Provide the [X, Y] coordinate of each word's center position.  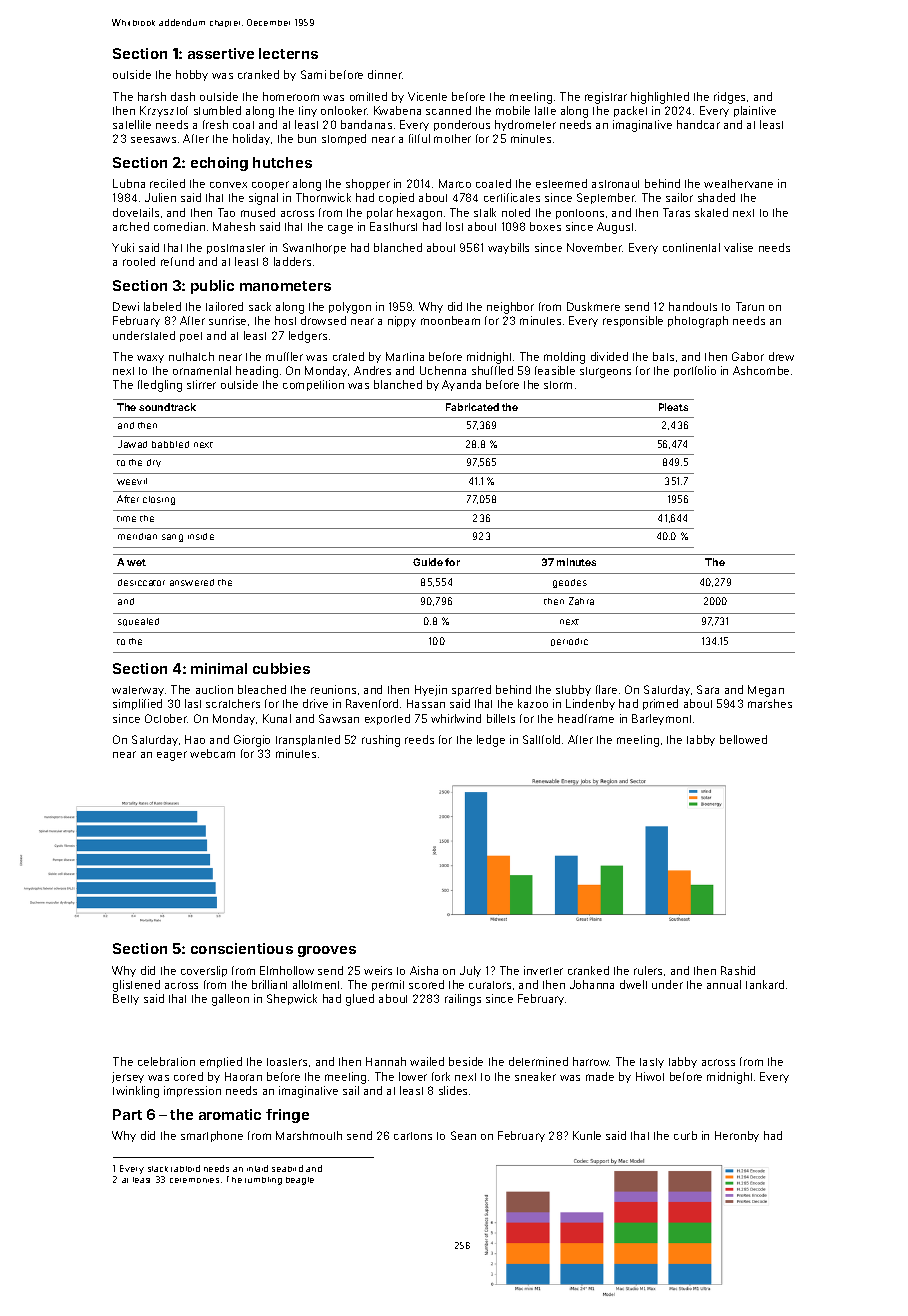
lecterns [288, 53]
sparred [471, 690]
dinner [385, 74]
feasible [555, 370]
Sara [708, 689]
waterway [138, 691]
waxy [150, 359]
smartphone [212, 1136]
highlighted [660, 98]
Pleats [673, 407]
